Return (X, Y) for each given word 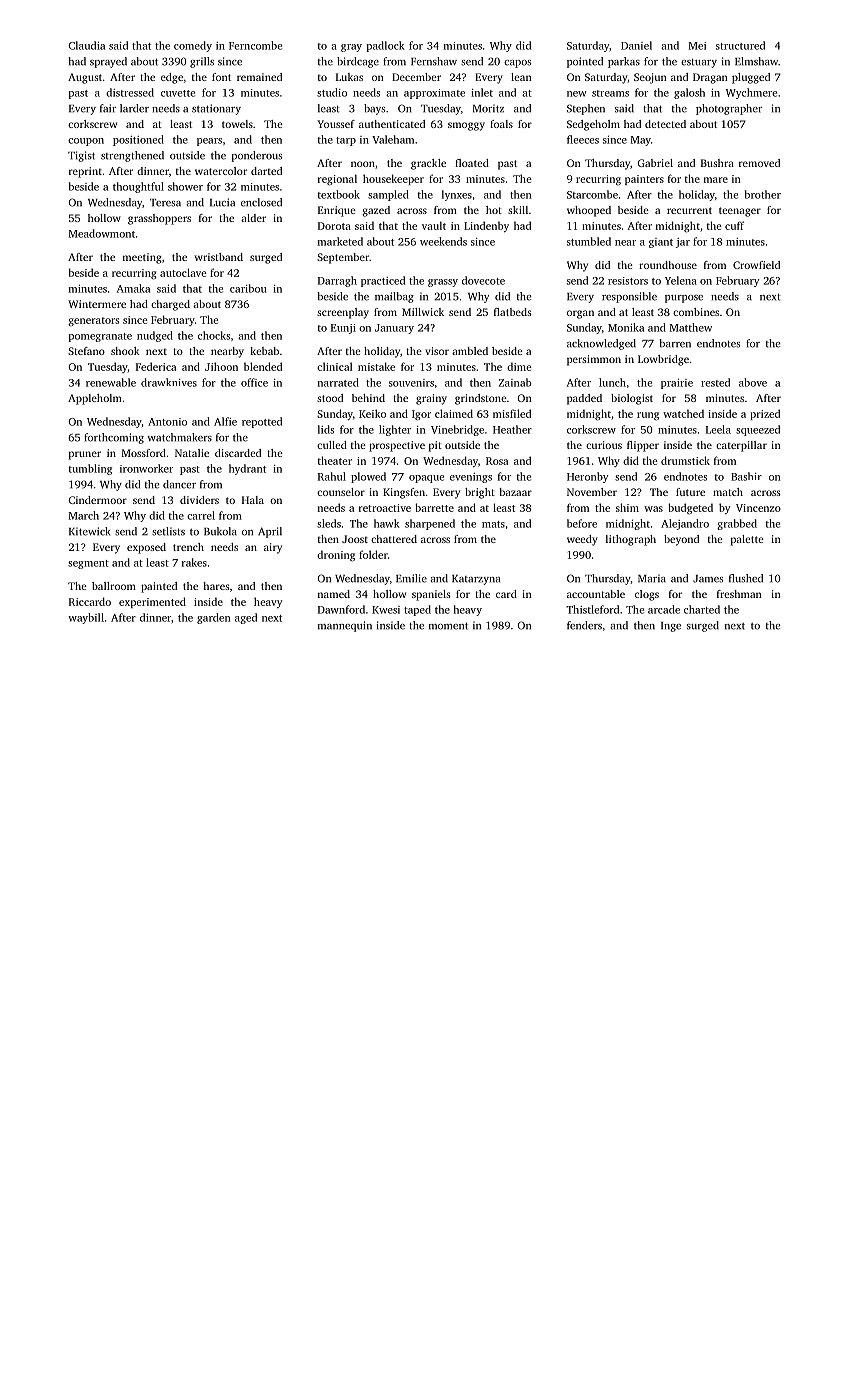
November (592, 492)
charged (170, 305)
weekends (443, 241)
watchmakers (180, 437)
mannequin (345, 626)
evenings (471, 478)
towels (237, 124)
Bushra (717, 163)
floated (472, 163)
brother (763, 194)
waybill (86, 618)
